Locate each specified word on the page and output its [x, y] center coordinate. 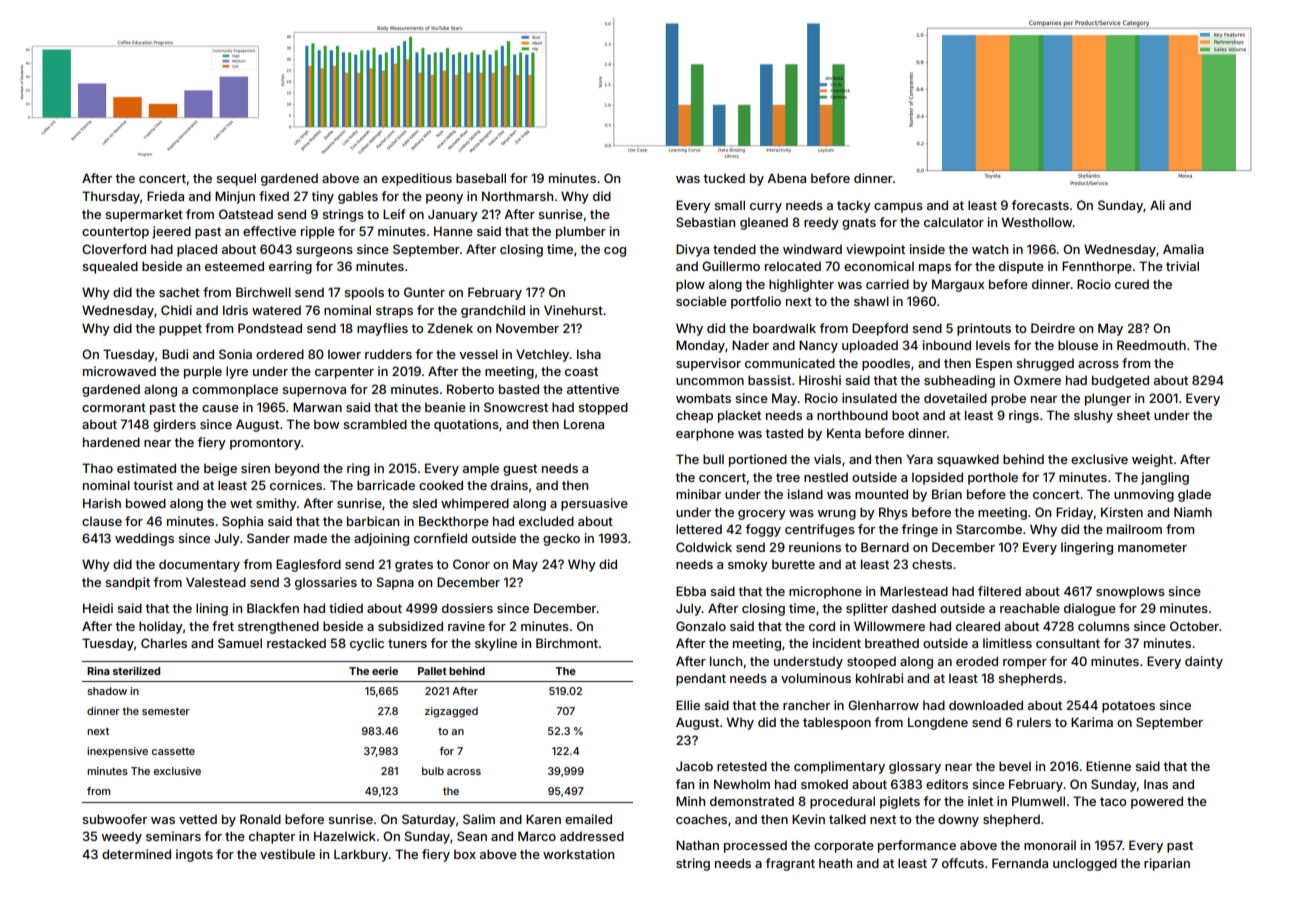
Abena [786, 178]
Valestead [216, 582]
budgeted [1120, 381]
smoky [748, 565]
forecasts [1040, 205]
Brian [947, 494]
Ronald [260, 819]
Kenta [844, 433]
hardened [111, 442]
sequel [236, 179]
